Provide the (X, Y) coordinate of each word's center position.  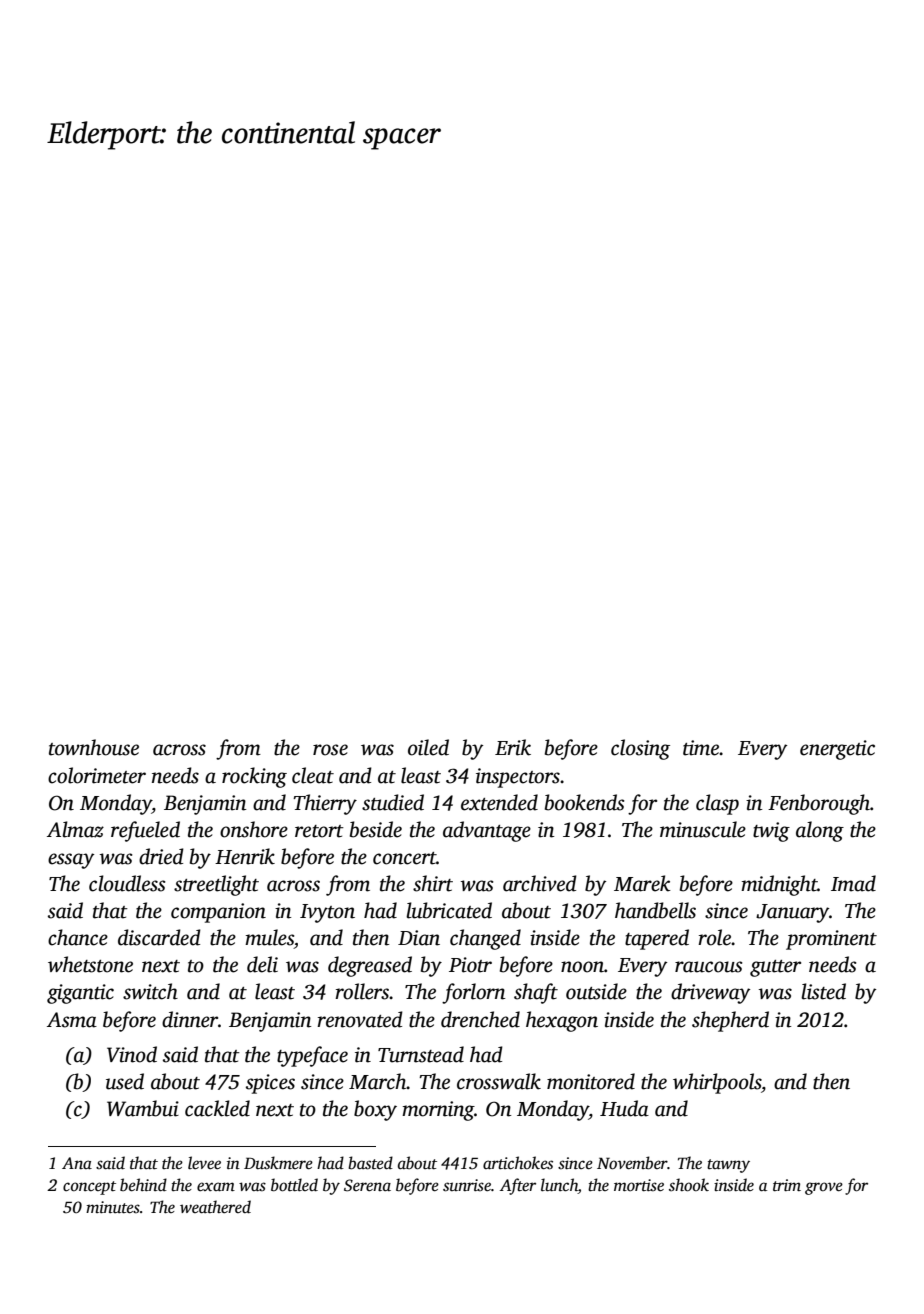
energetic (837, 750)
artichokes (518, 1163)
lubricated (449, 910)
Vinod (132, 1054)
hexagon (562, 1021)
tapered (657, 939)
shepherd (730, 1021)
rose (330, 750)
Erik (513, 747)
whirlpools (717, 1083)
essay (71, 861)
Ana (77, 1163)
